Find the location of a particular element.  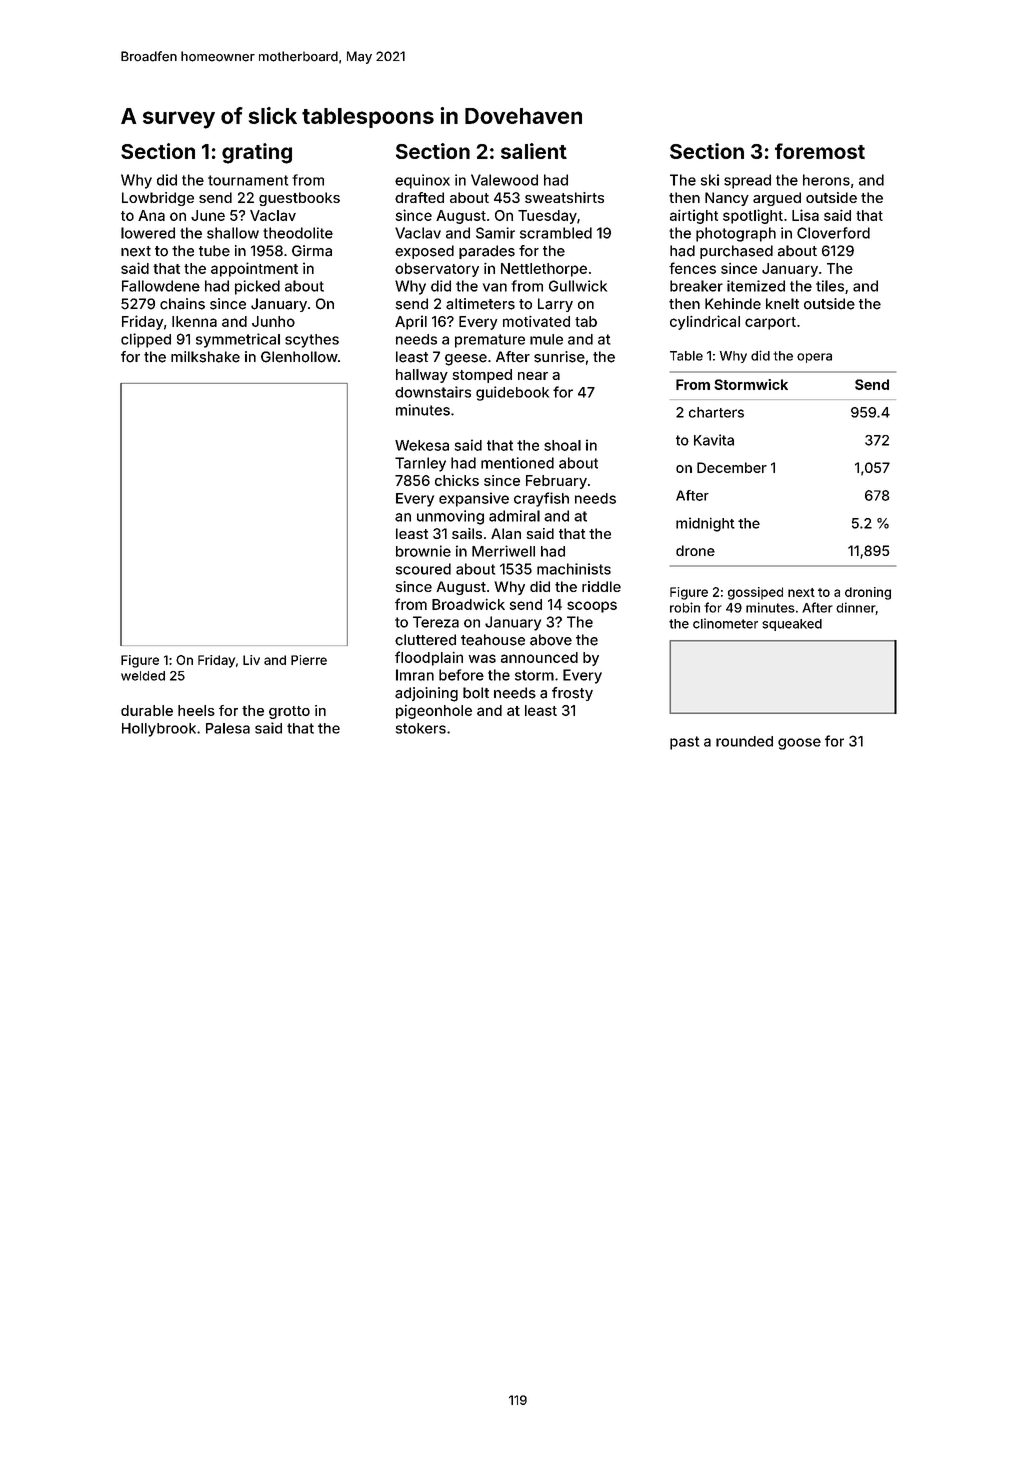

sweatshirts is located at coordinates (564, 197).
